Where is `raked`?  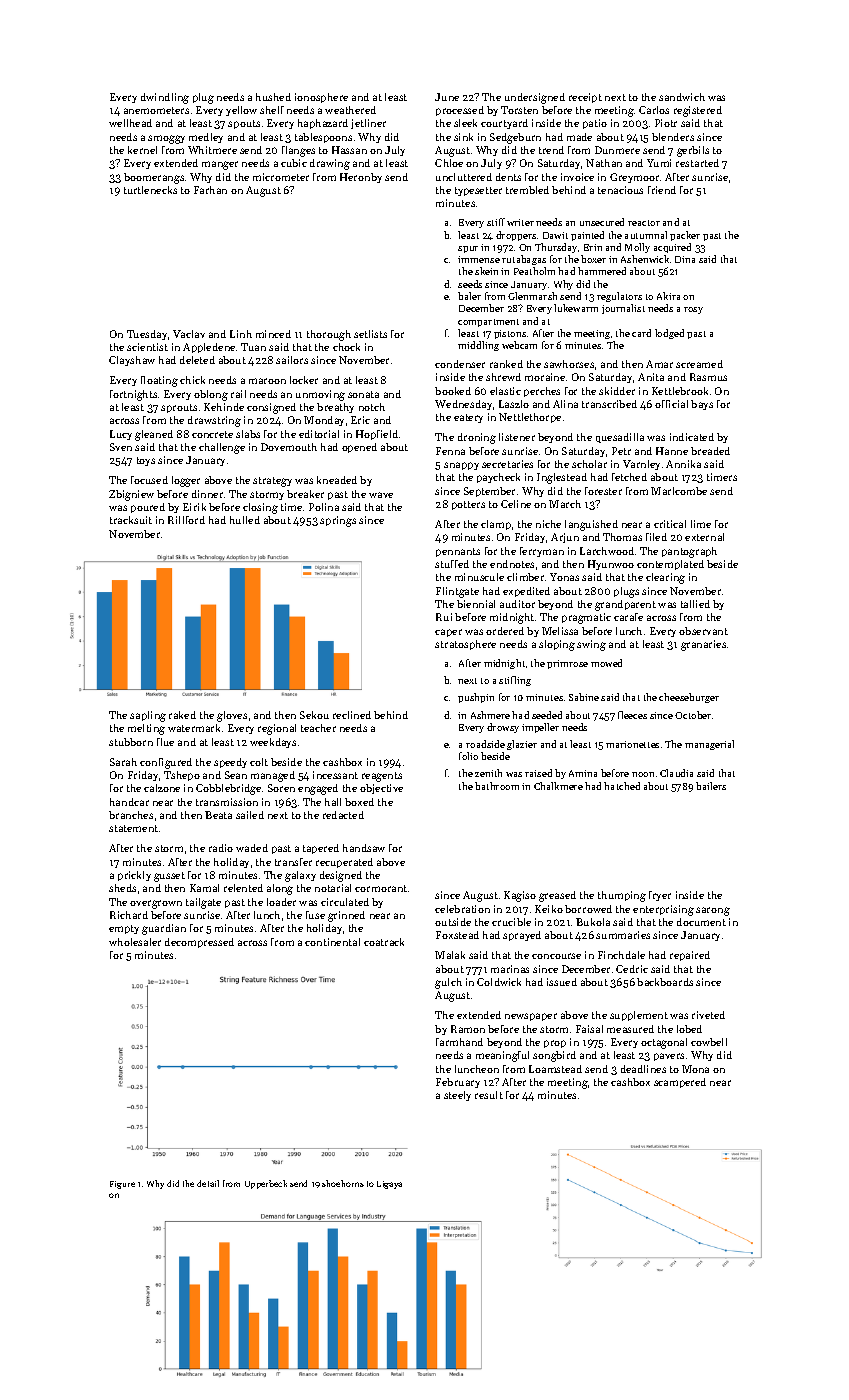 raked is located at coordinates (182, 715).
